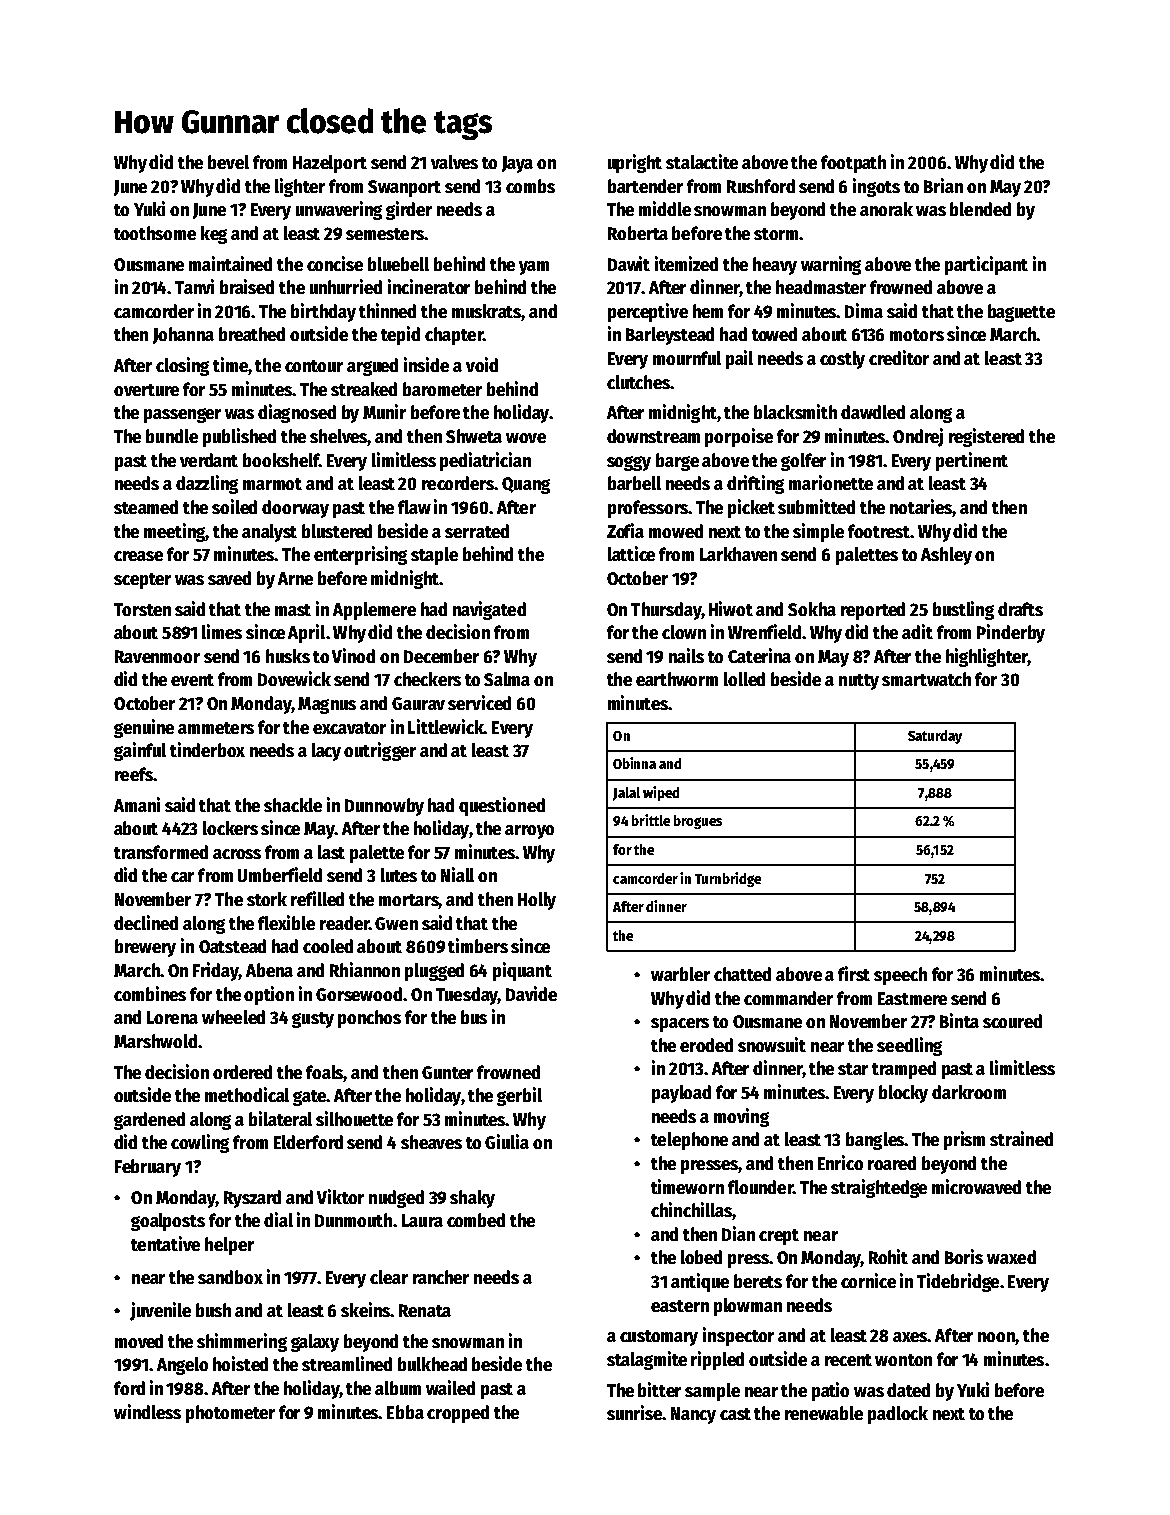 This screenshot has width=1170, height=1515. I want to click on Umberfield, so click(280, 874).
